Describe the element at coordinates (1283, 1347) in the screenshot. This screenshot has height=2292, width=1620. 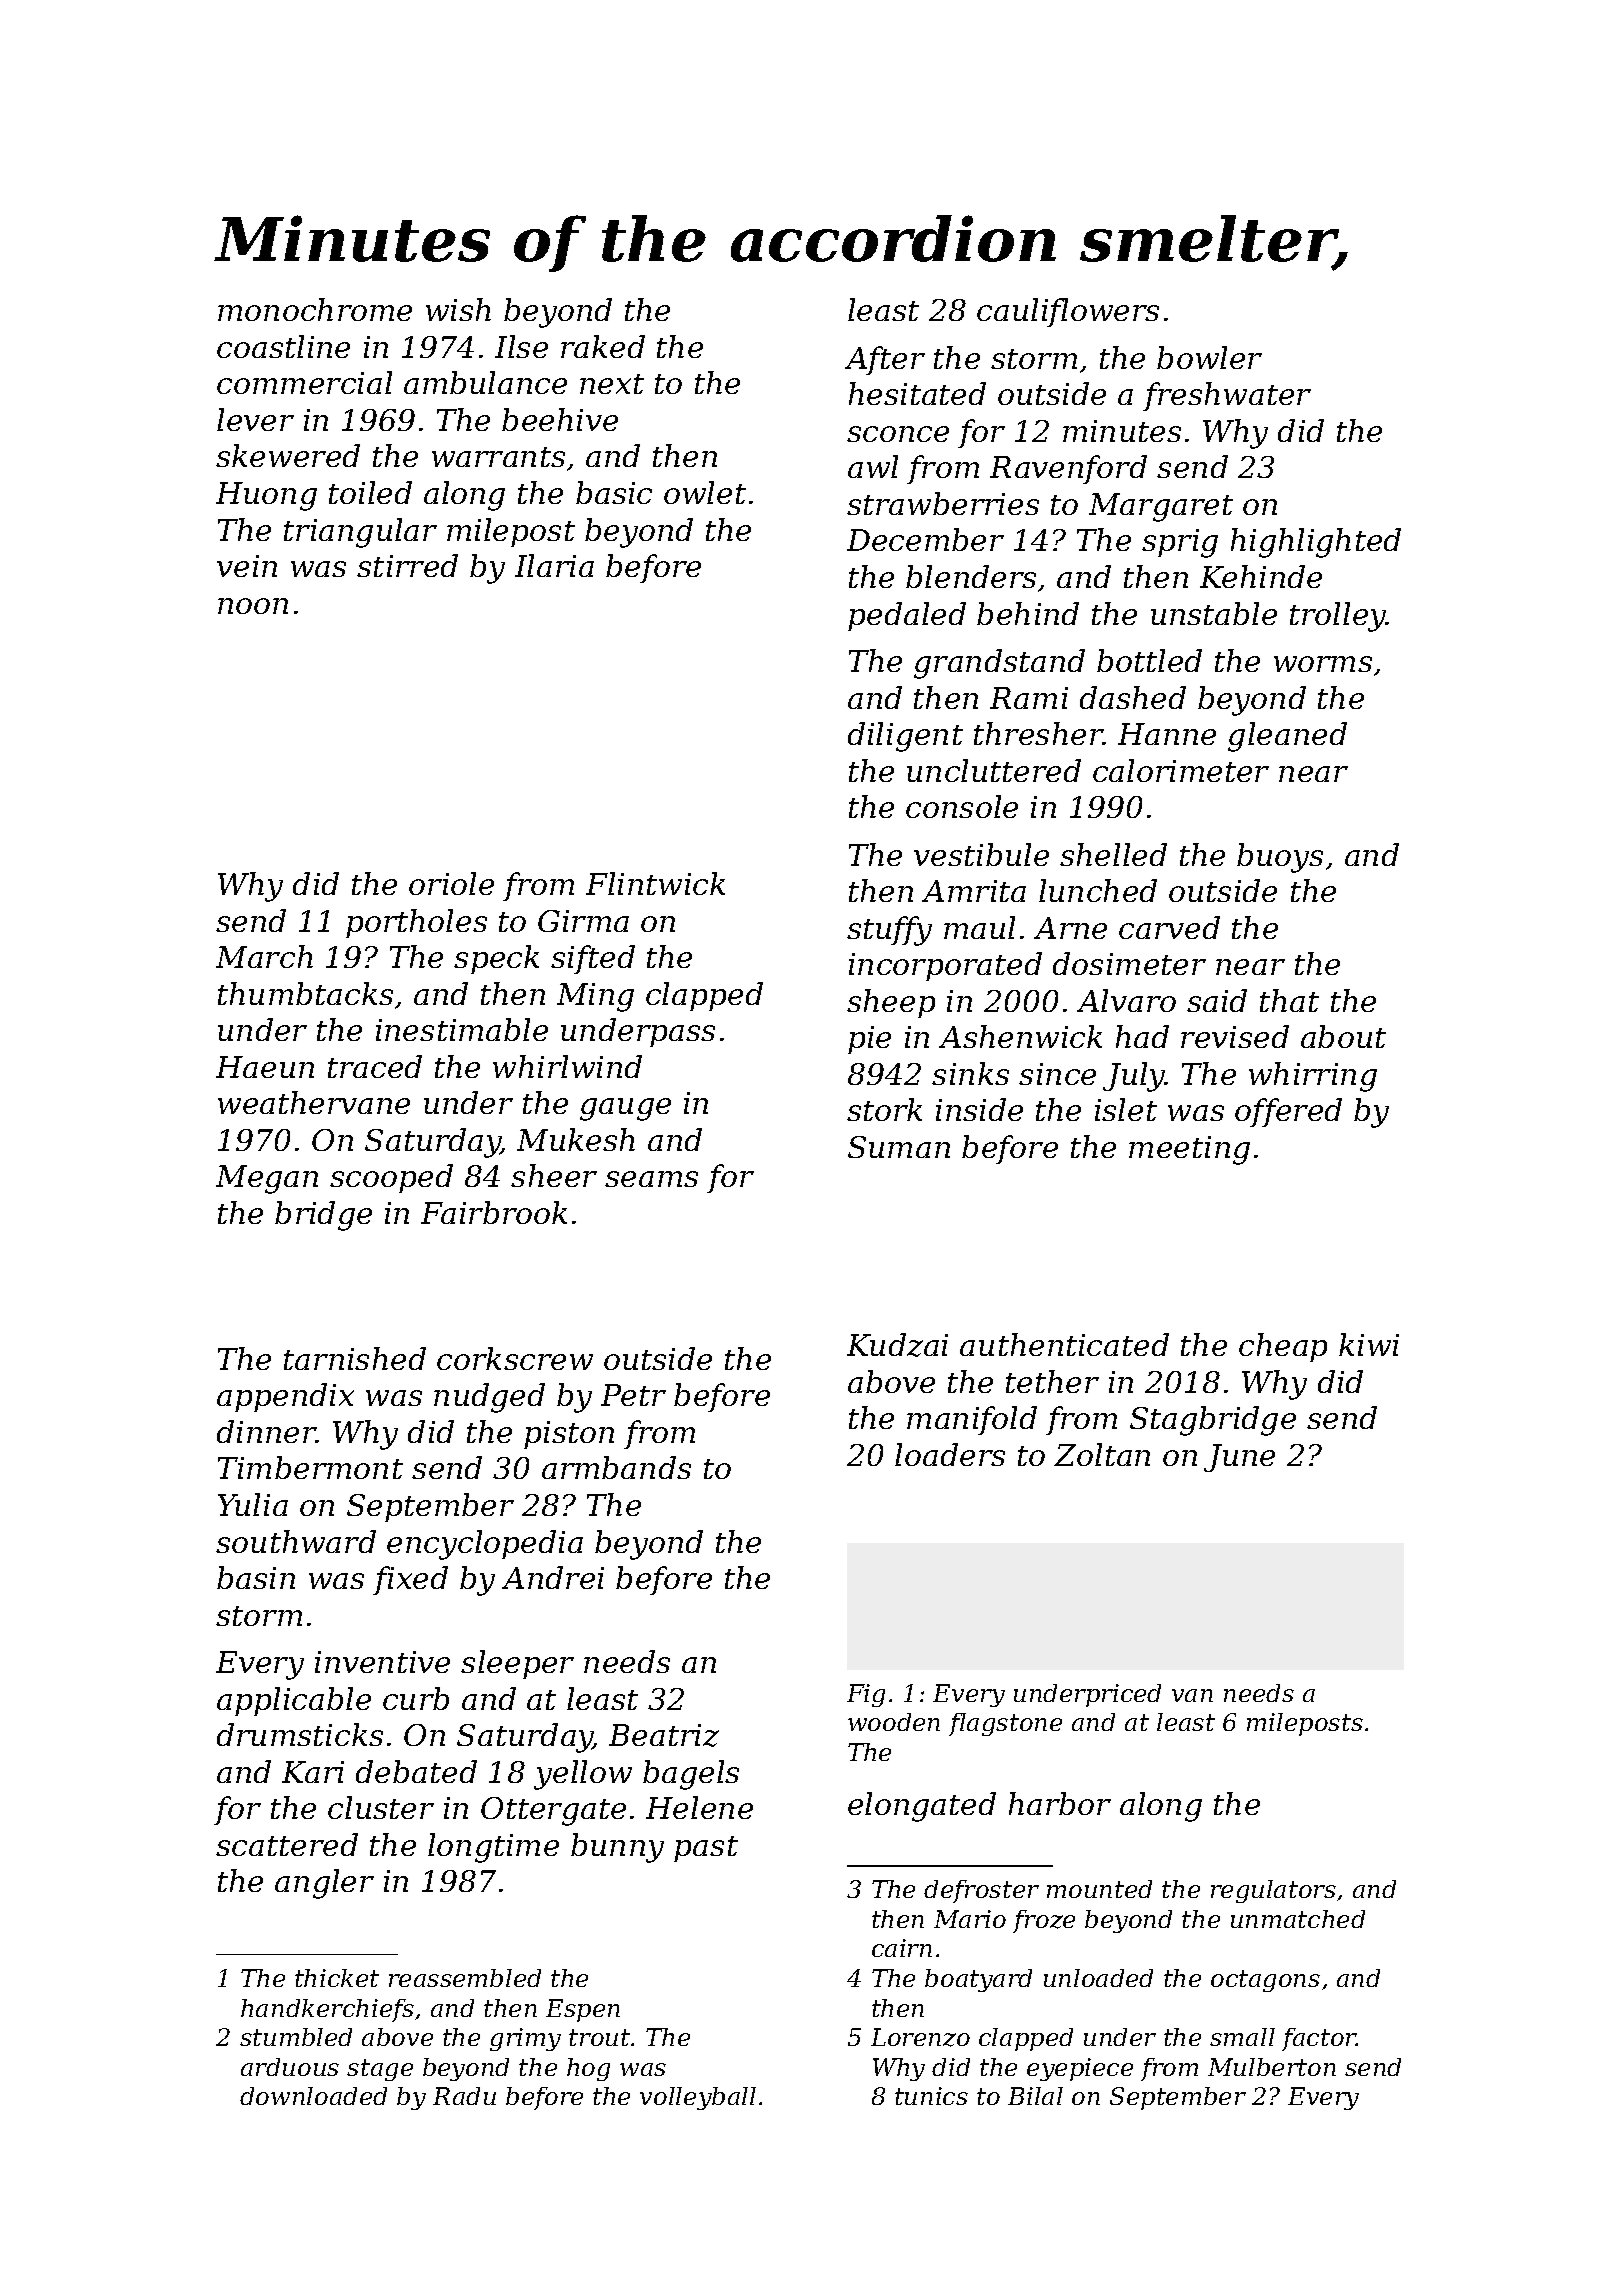
I see `cheap` at that location.
